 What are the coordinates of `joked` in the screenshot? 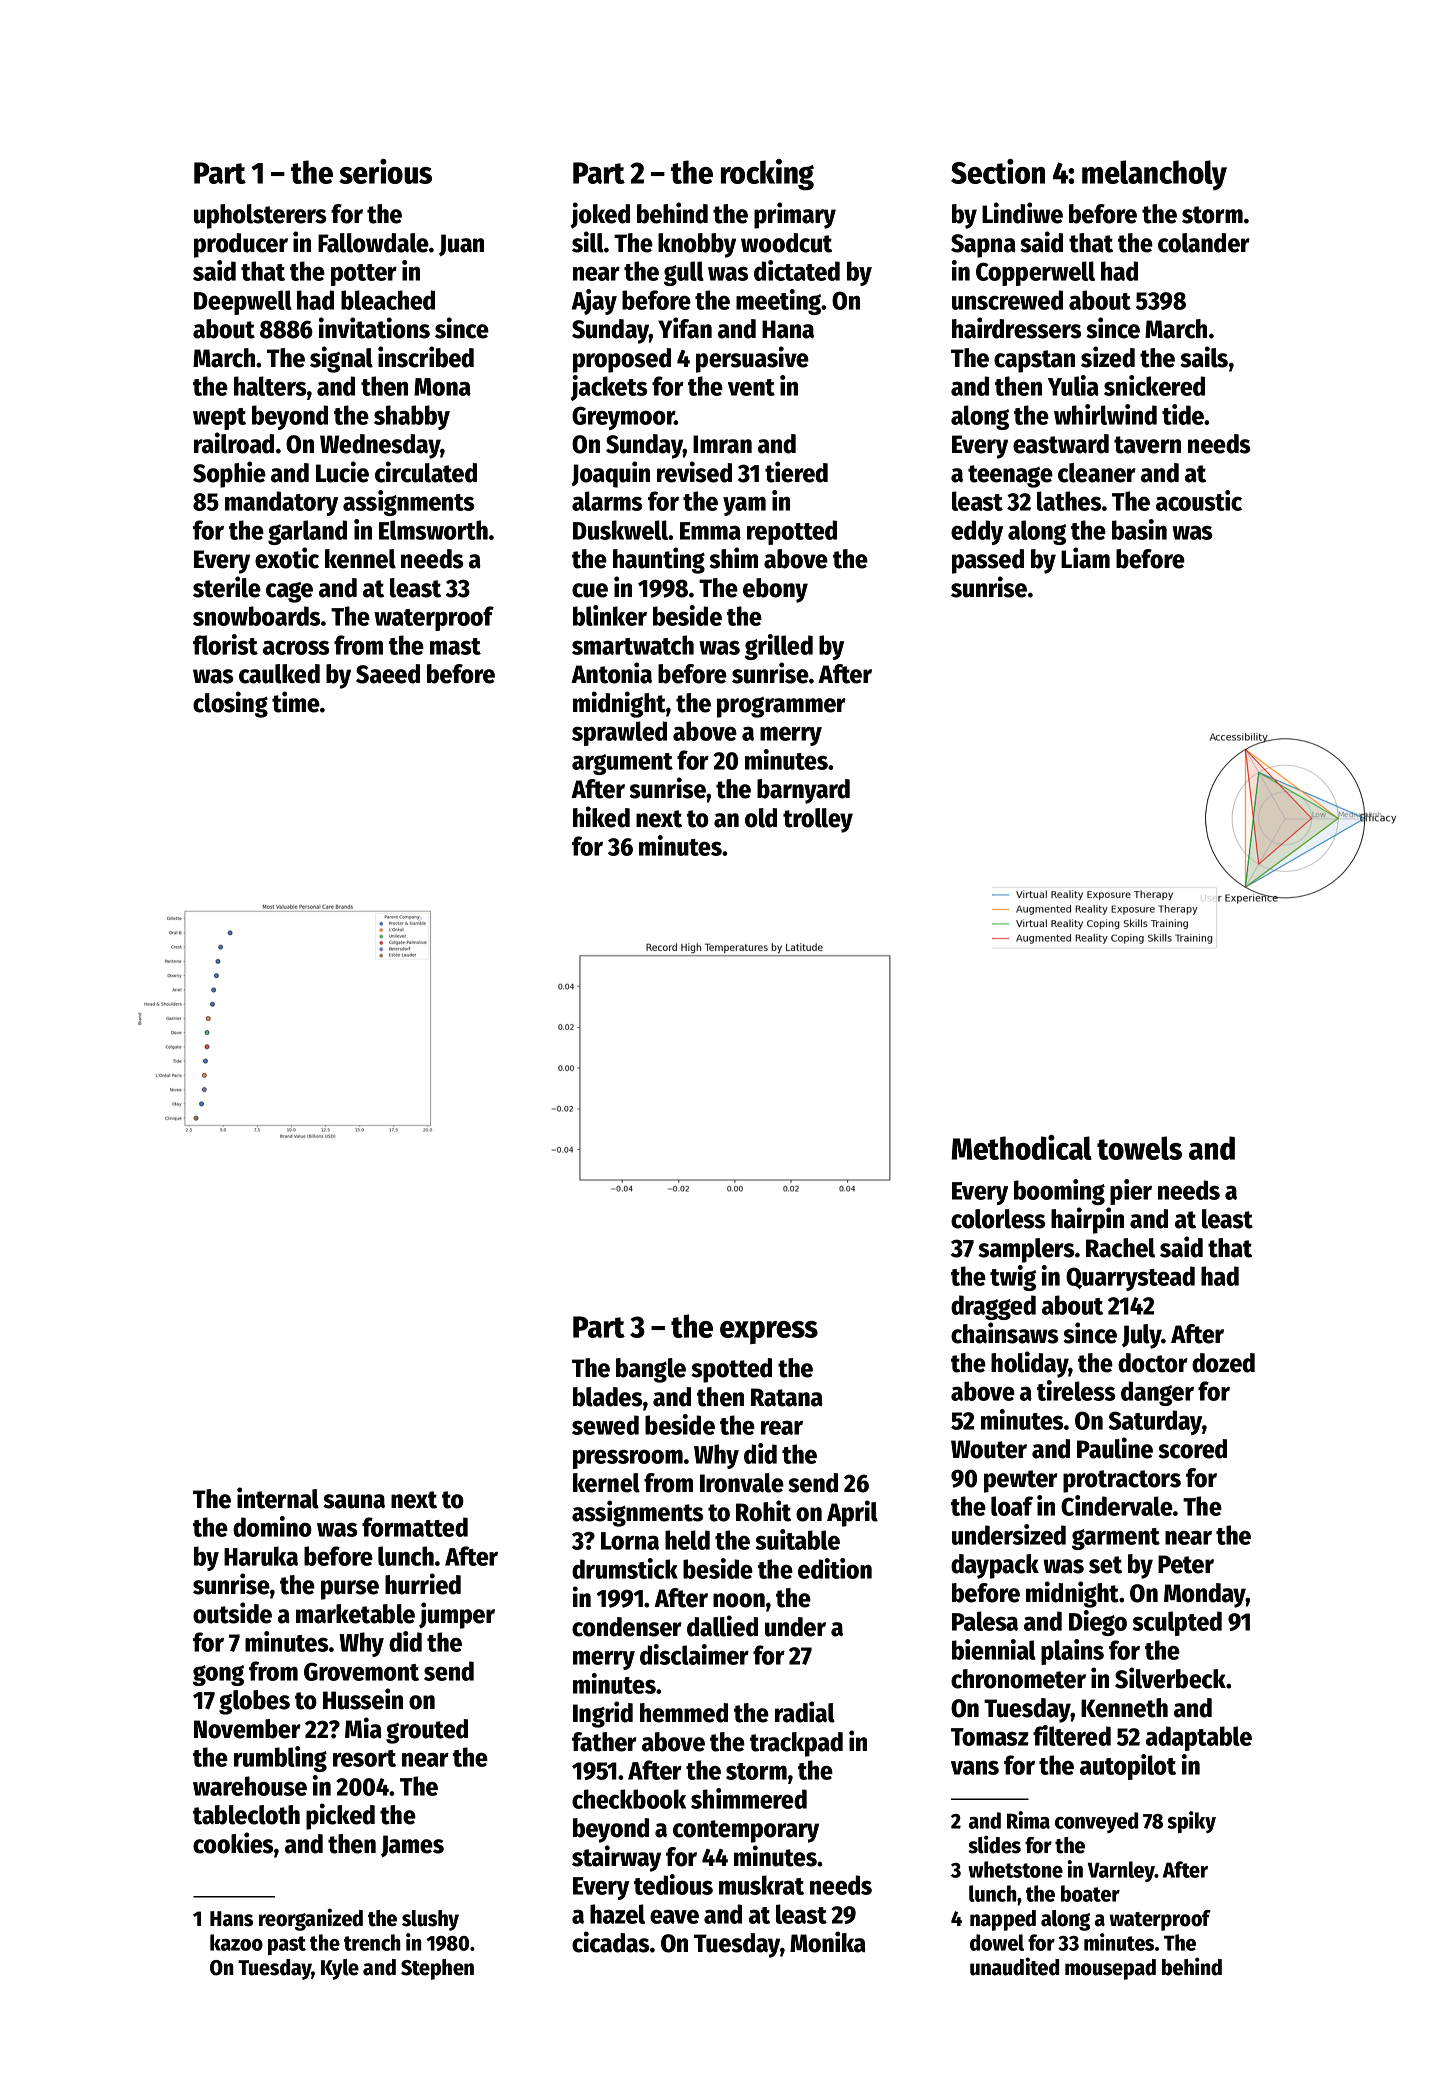 It's located at (600, 215).
